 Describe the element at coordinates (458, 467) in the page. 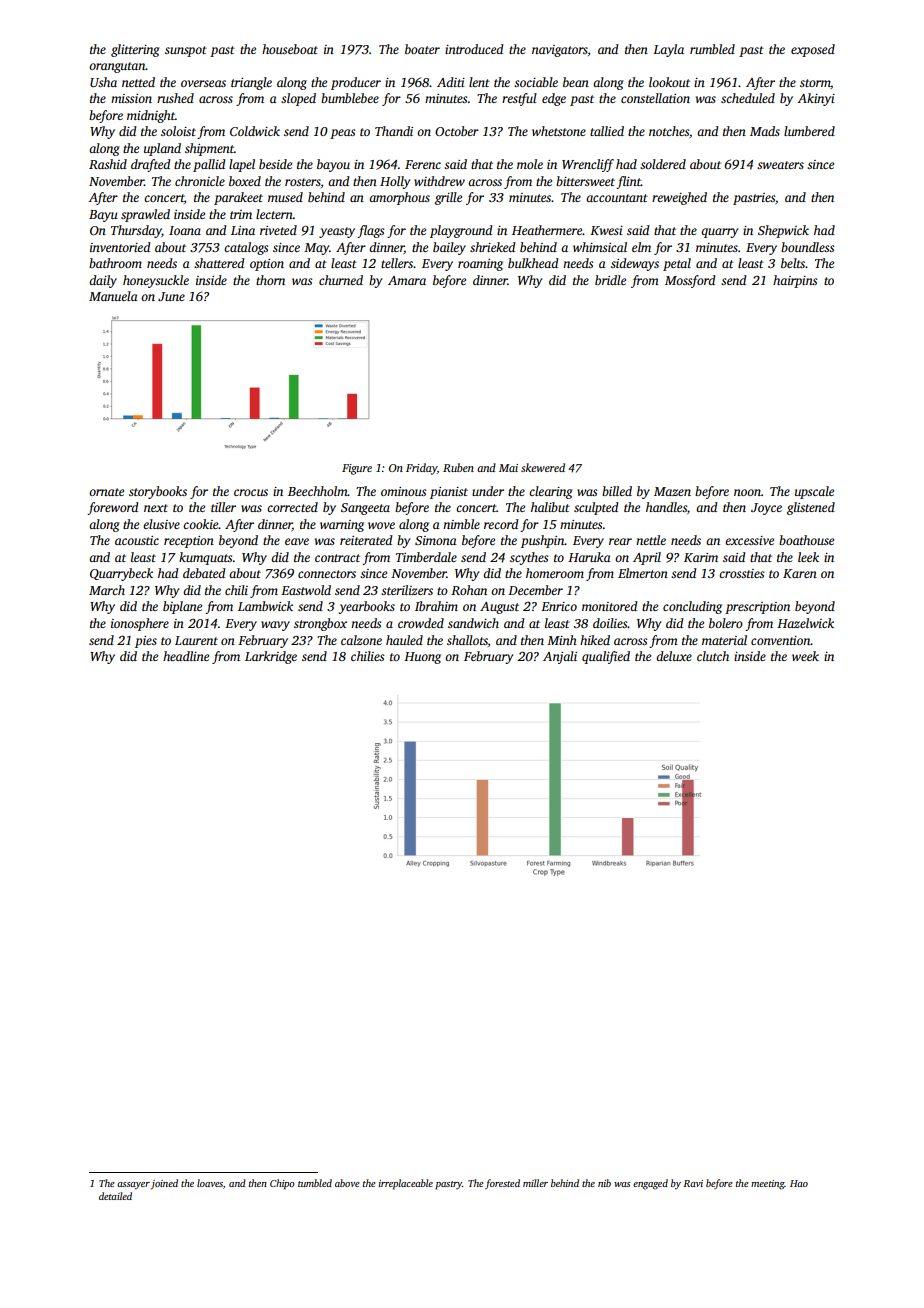

I see `Ruben` at that location.
